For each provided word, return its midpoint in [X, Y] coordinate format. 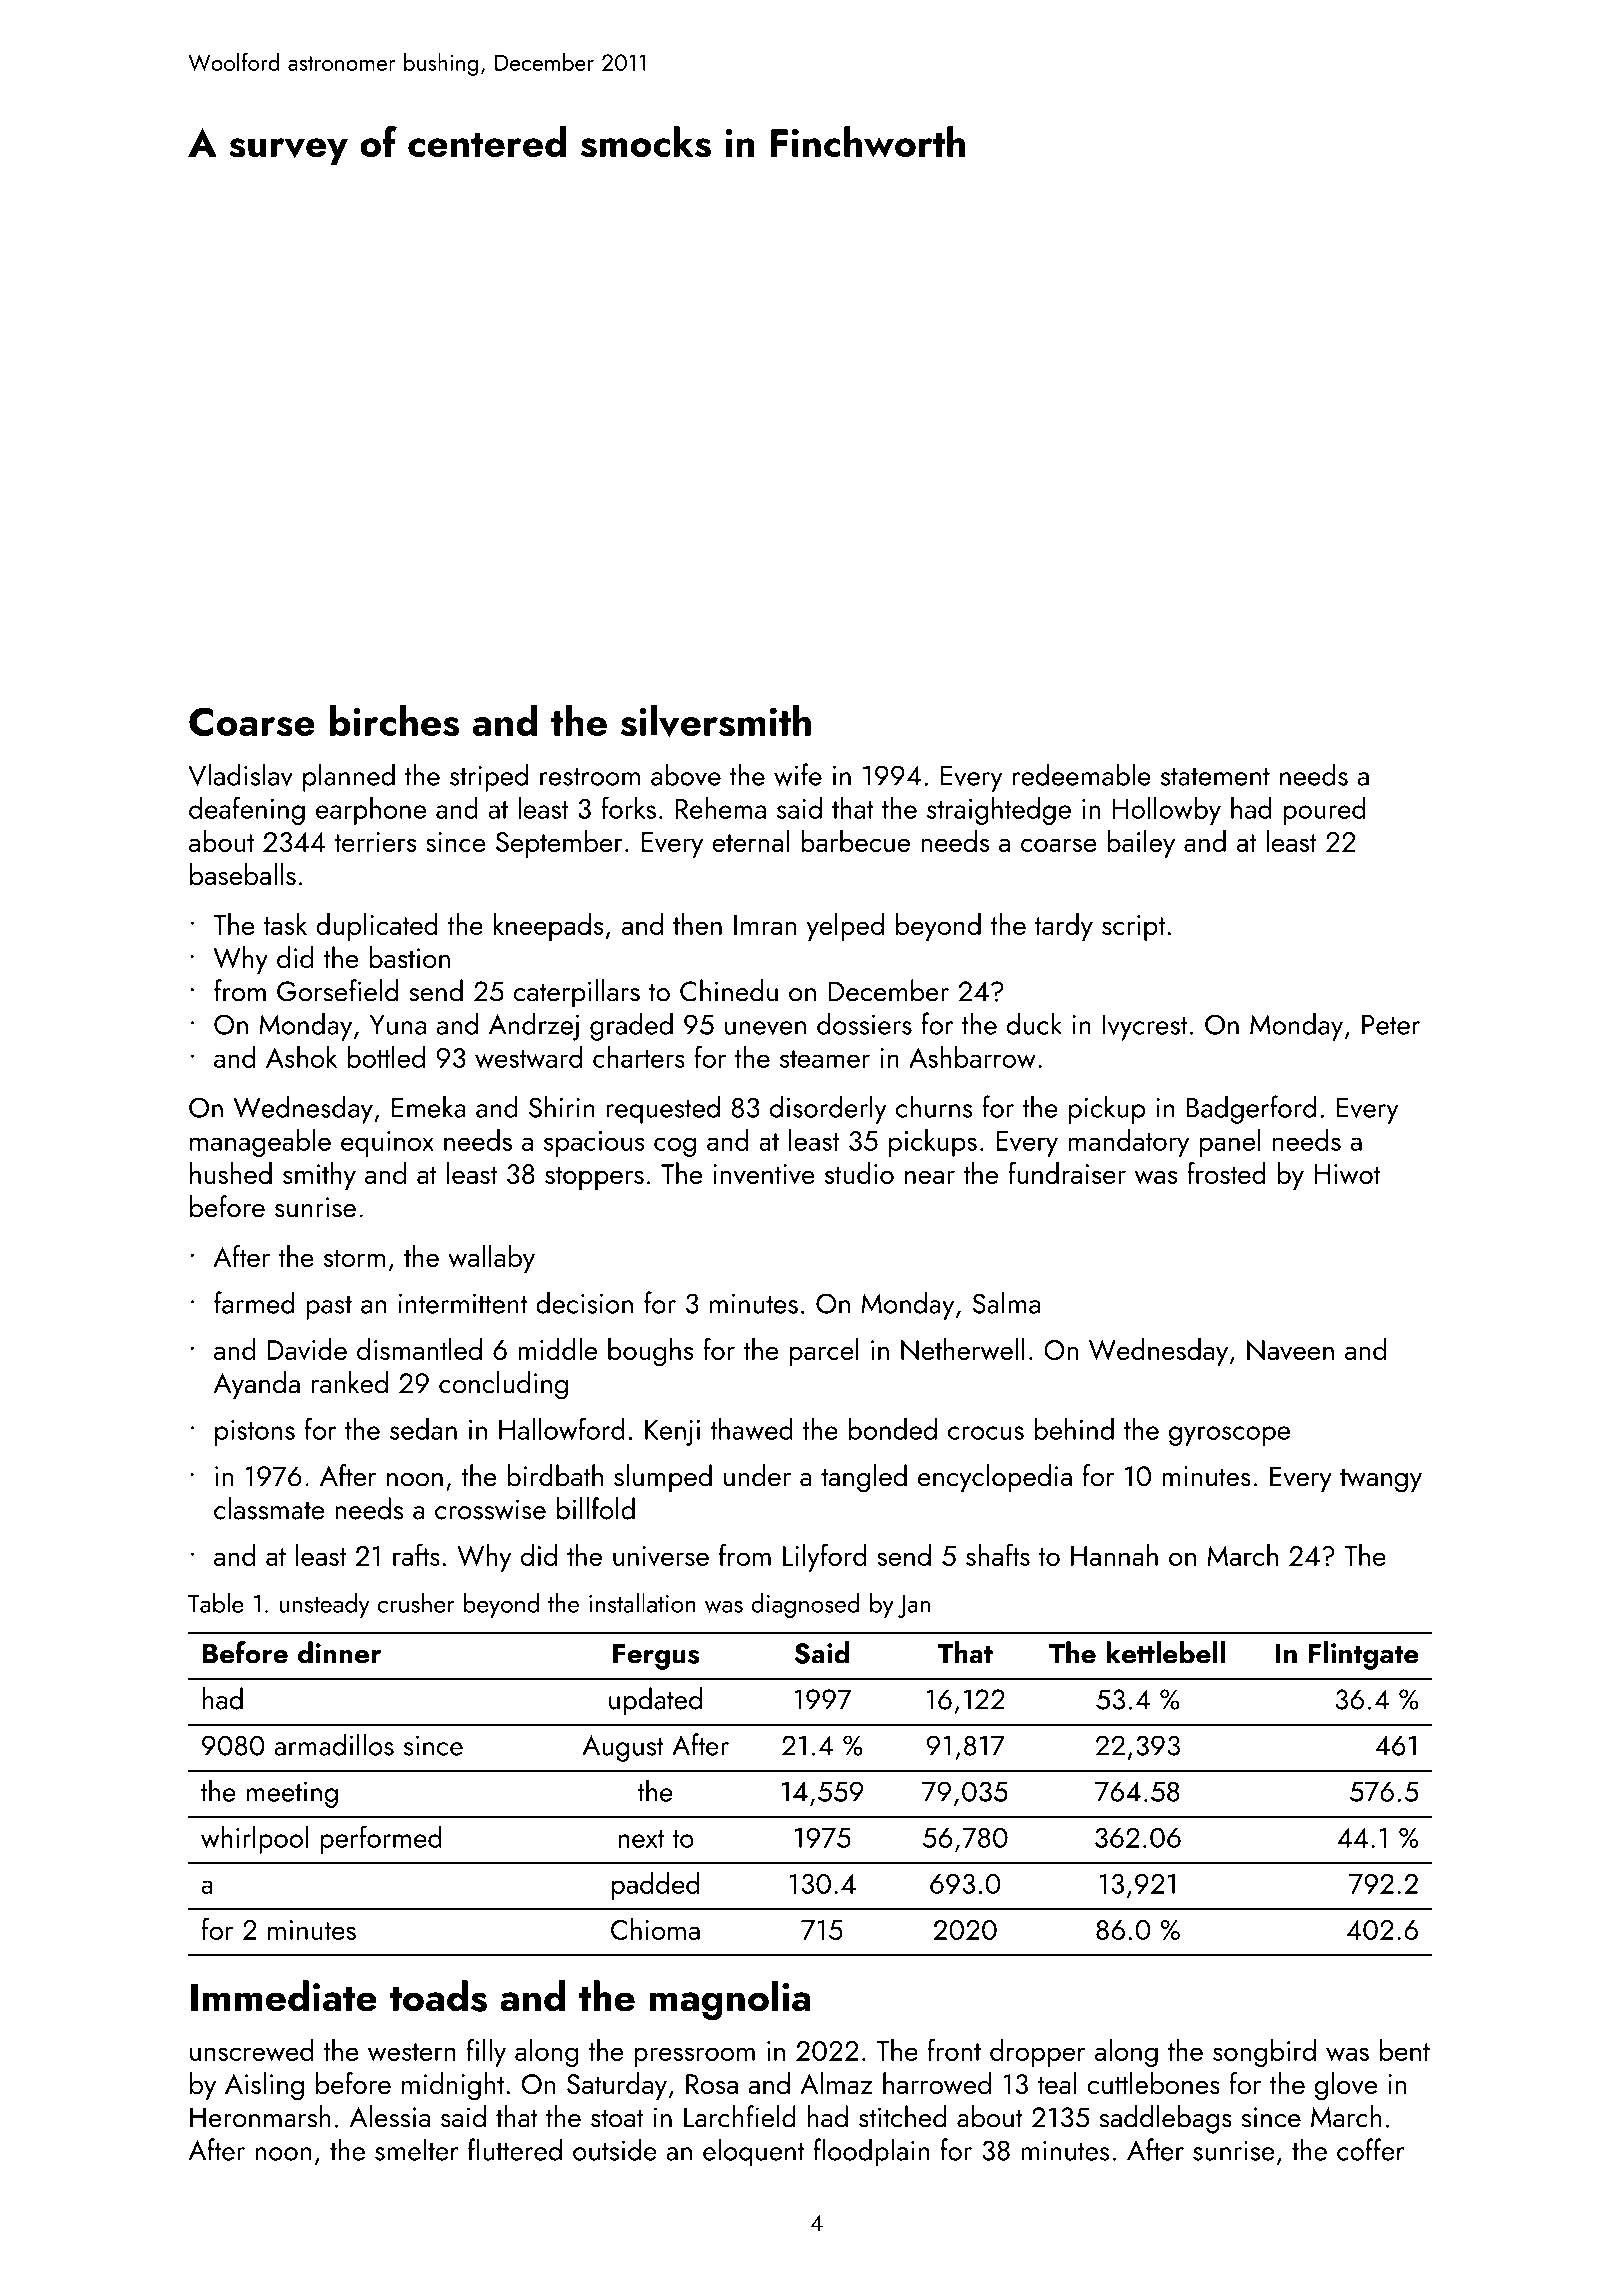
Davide [307, 1349]
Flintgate [1364, 1655]
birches [394, 721]
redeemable [1082, 774]
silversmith [716, 721]
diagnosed [805, 1605]
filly [486, 2052]
